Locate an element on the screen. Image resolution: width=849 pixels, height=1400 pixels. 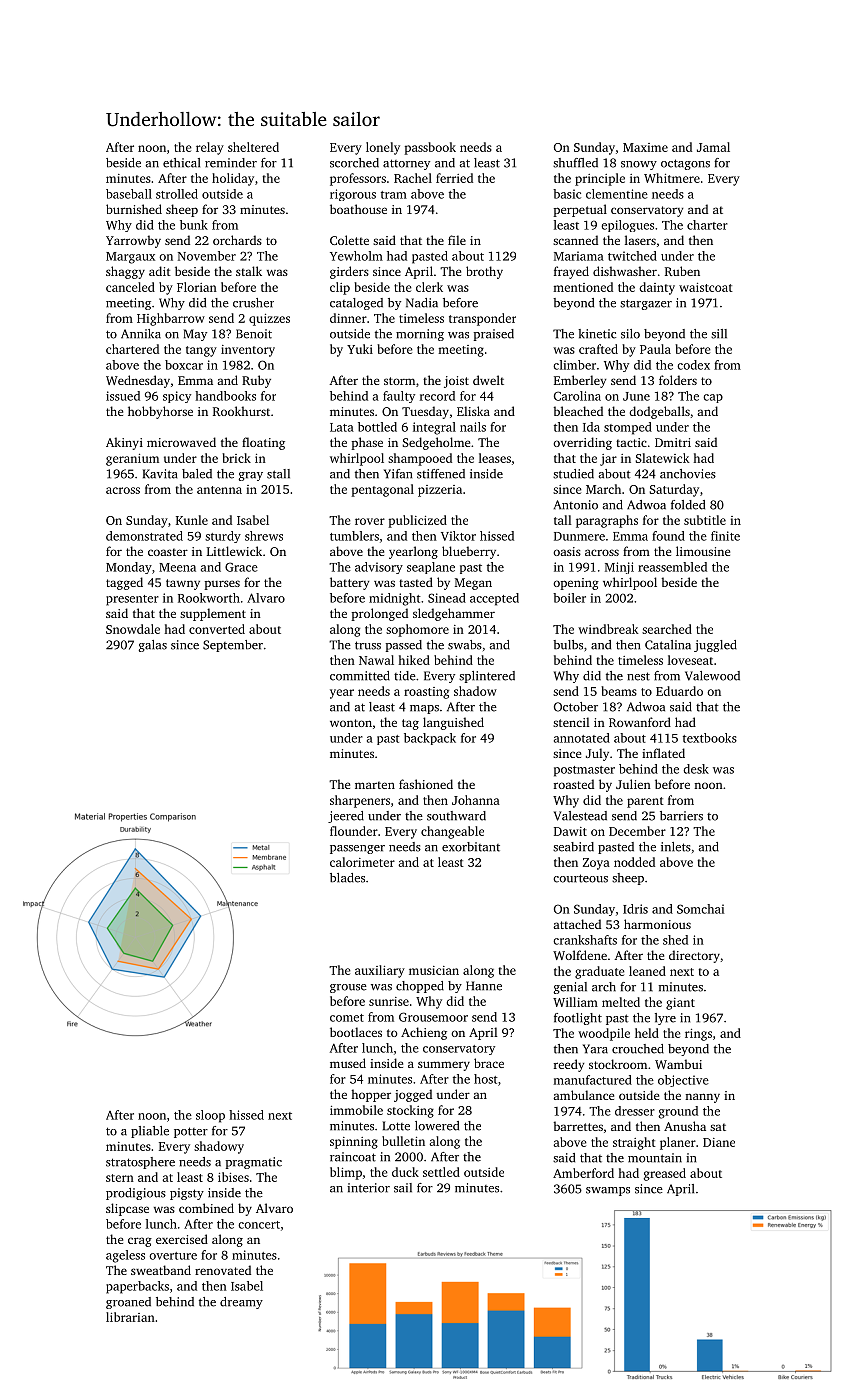
slipcase is located at coordinates (127, 1209).
